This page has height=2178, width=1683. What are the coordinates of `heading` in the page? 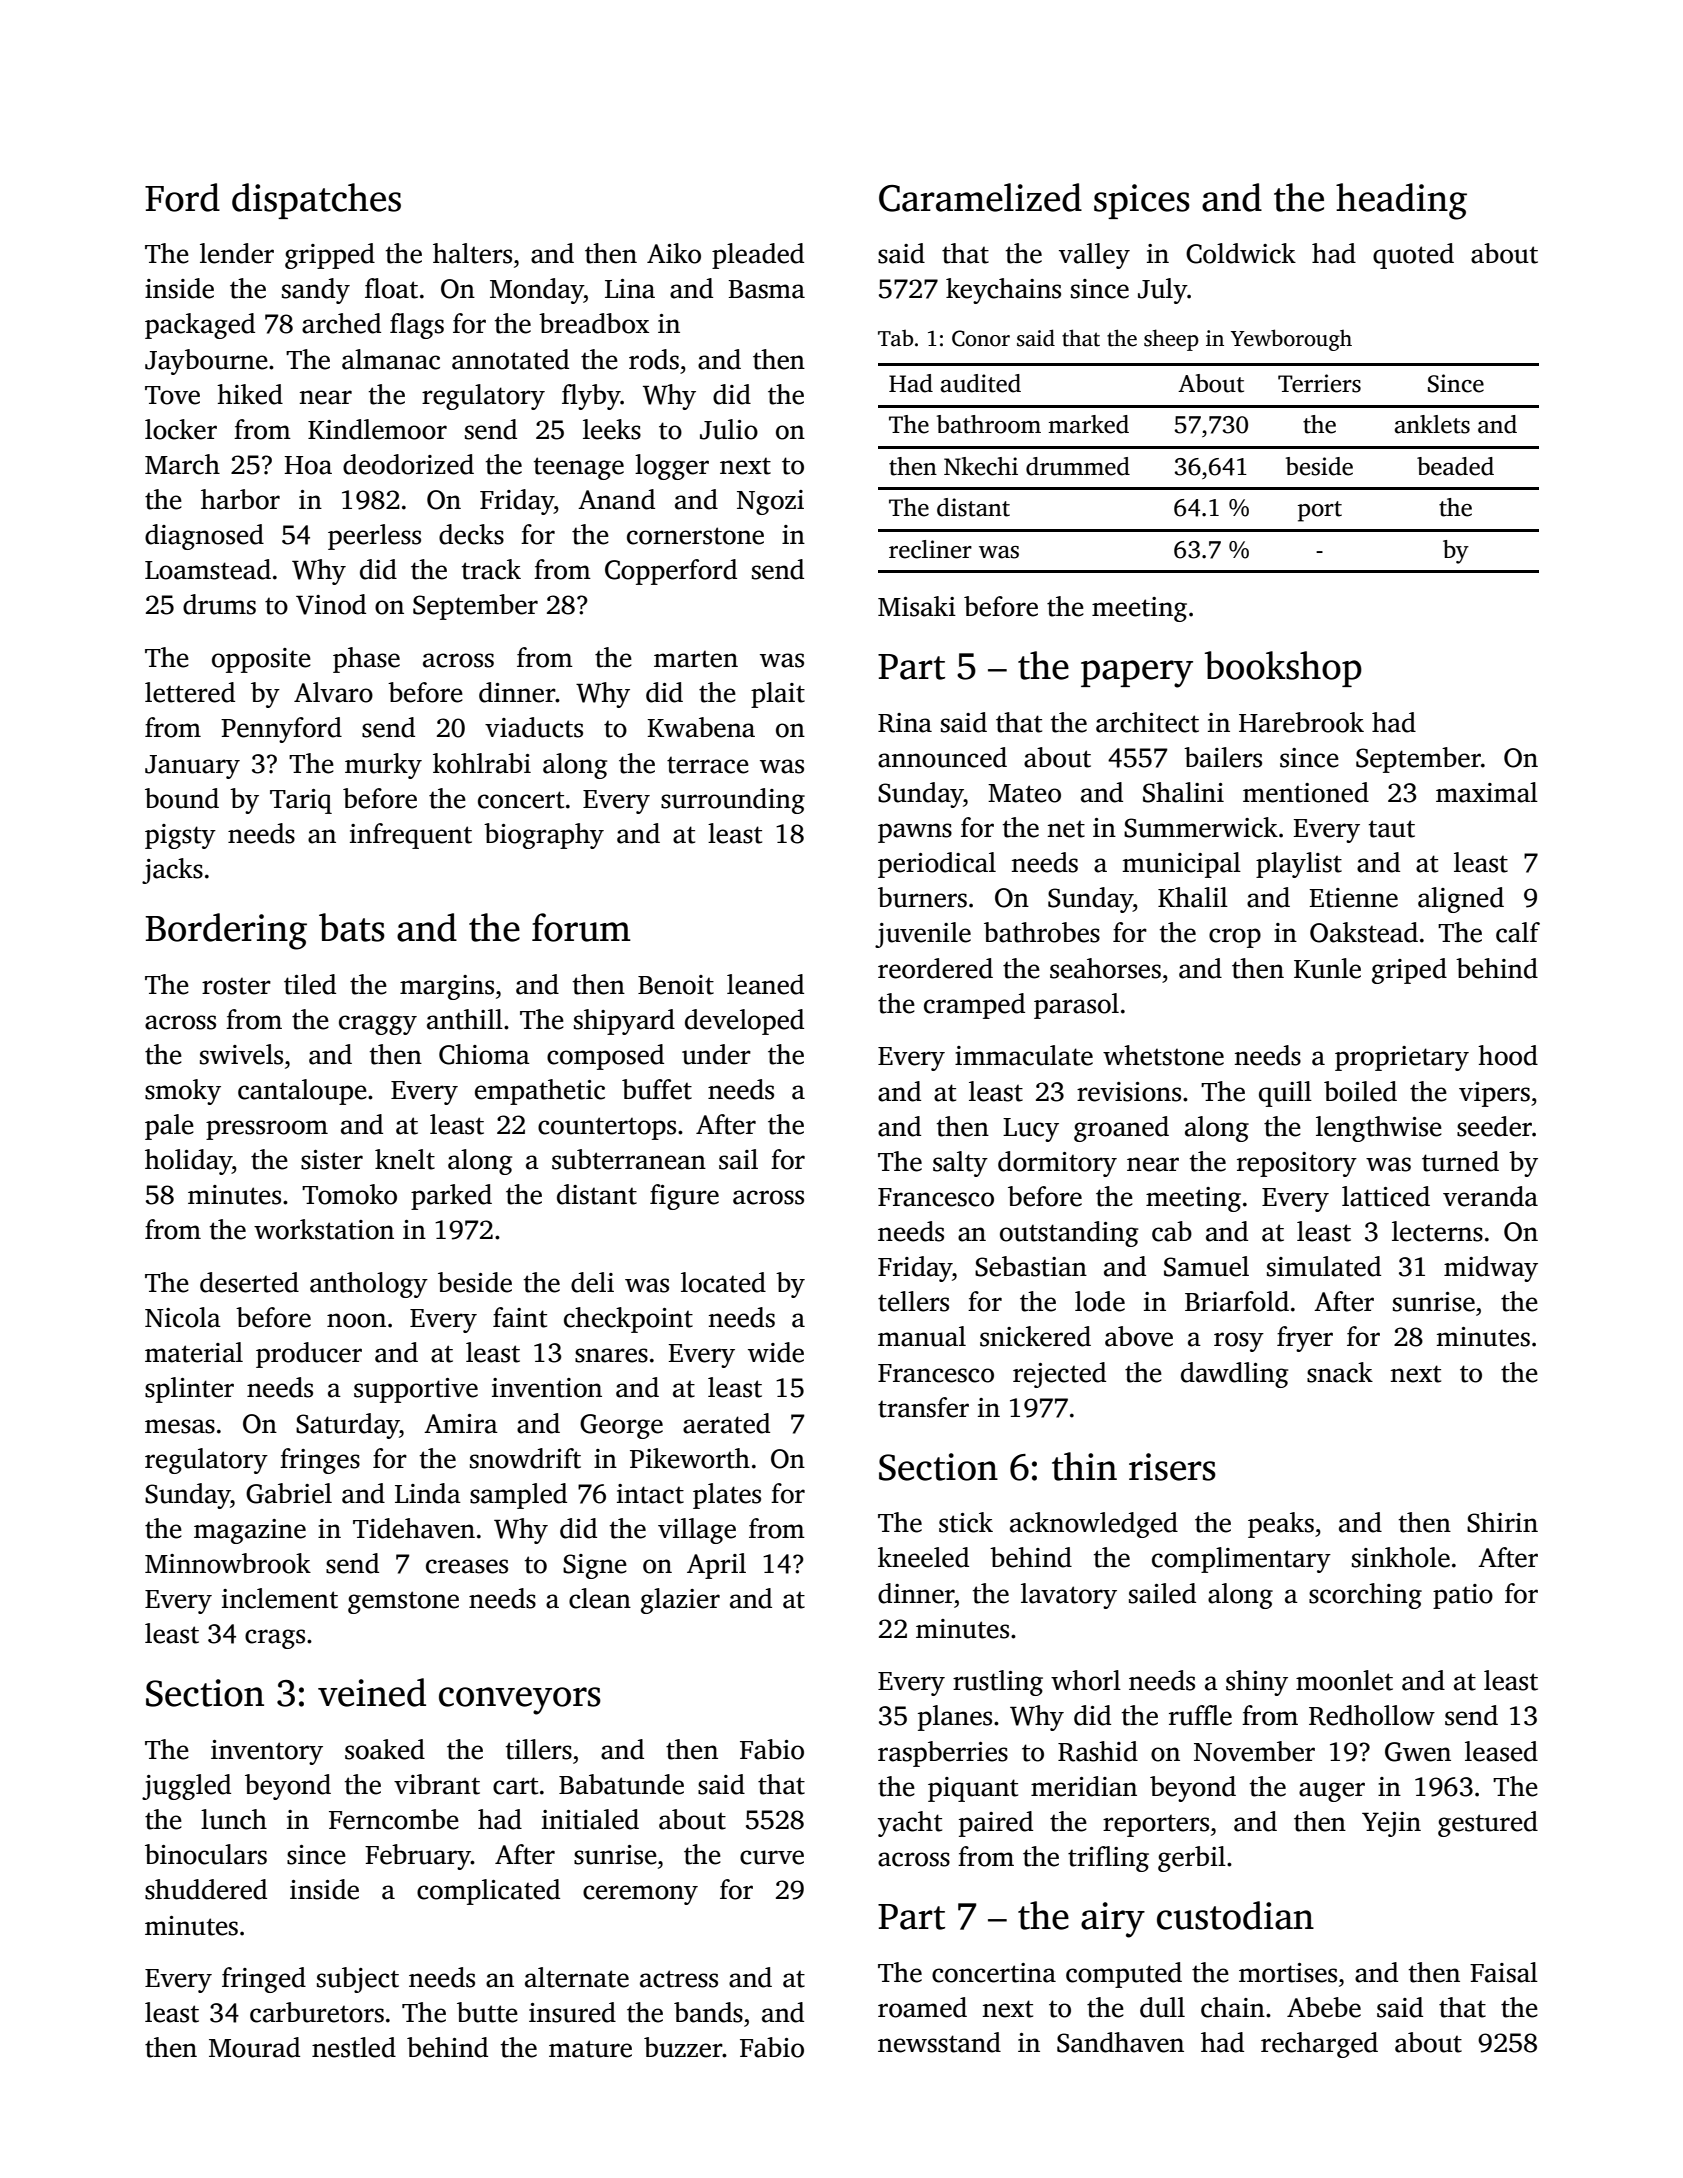 It's located at (1401, 201).
